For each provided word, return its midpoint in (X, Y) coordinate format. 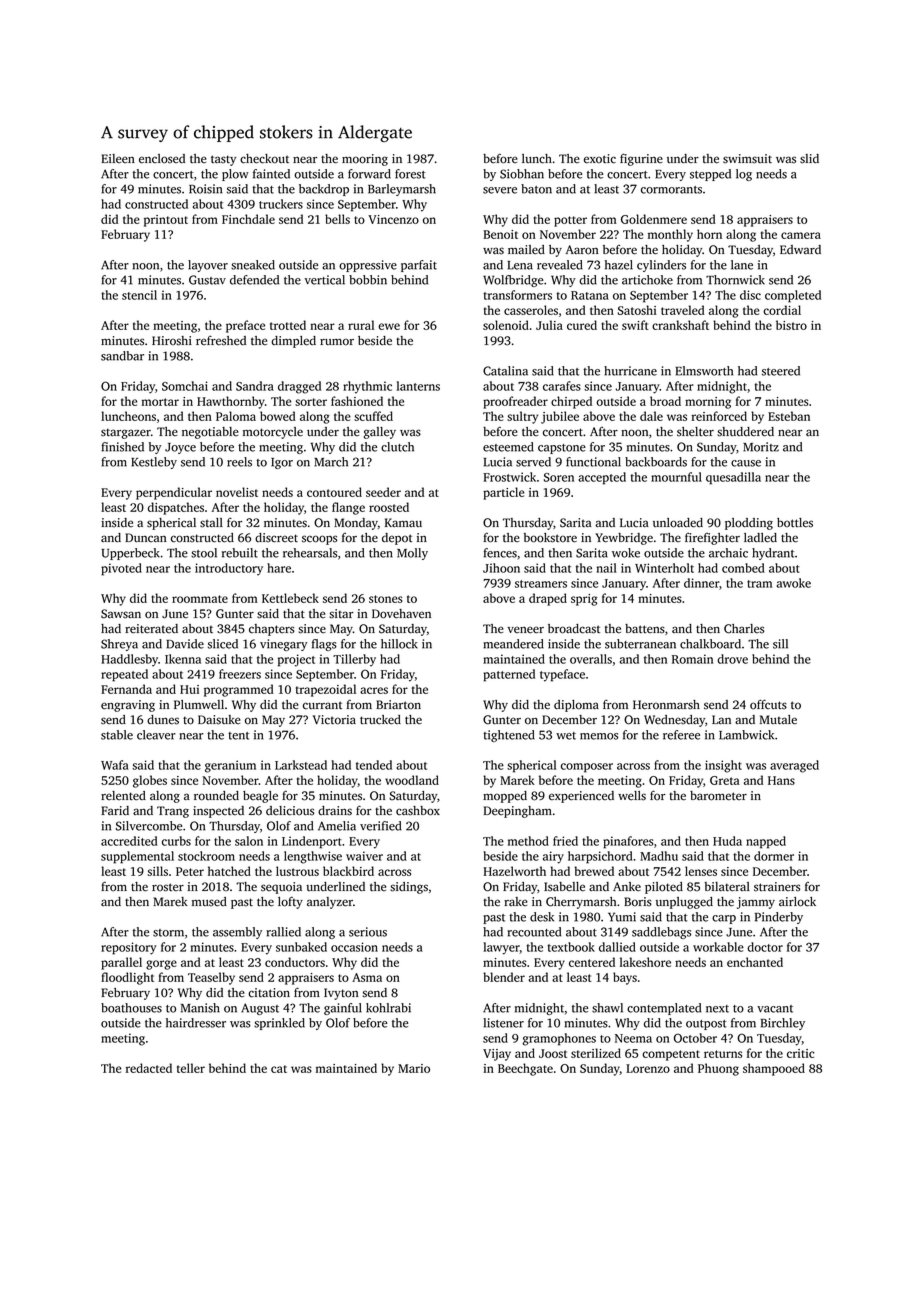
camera (801, 235)
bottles (795, 523)
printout (166, 221)
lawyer (501, 948)
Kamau (403, 522)
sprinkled (279, 1024)
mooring (365, 160)
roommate (200, 599)
